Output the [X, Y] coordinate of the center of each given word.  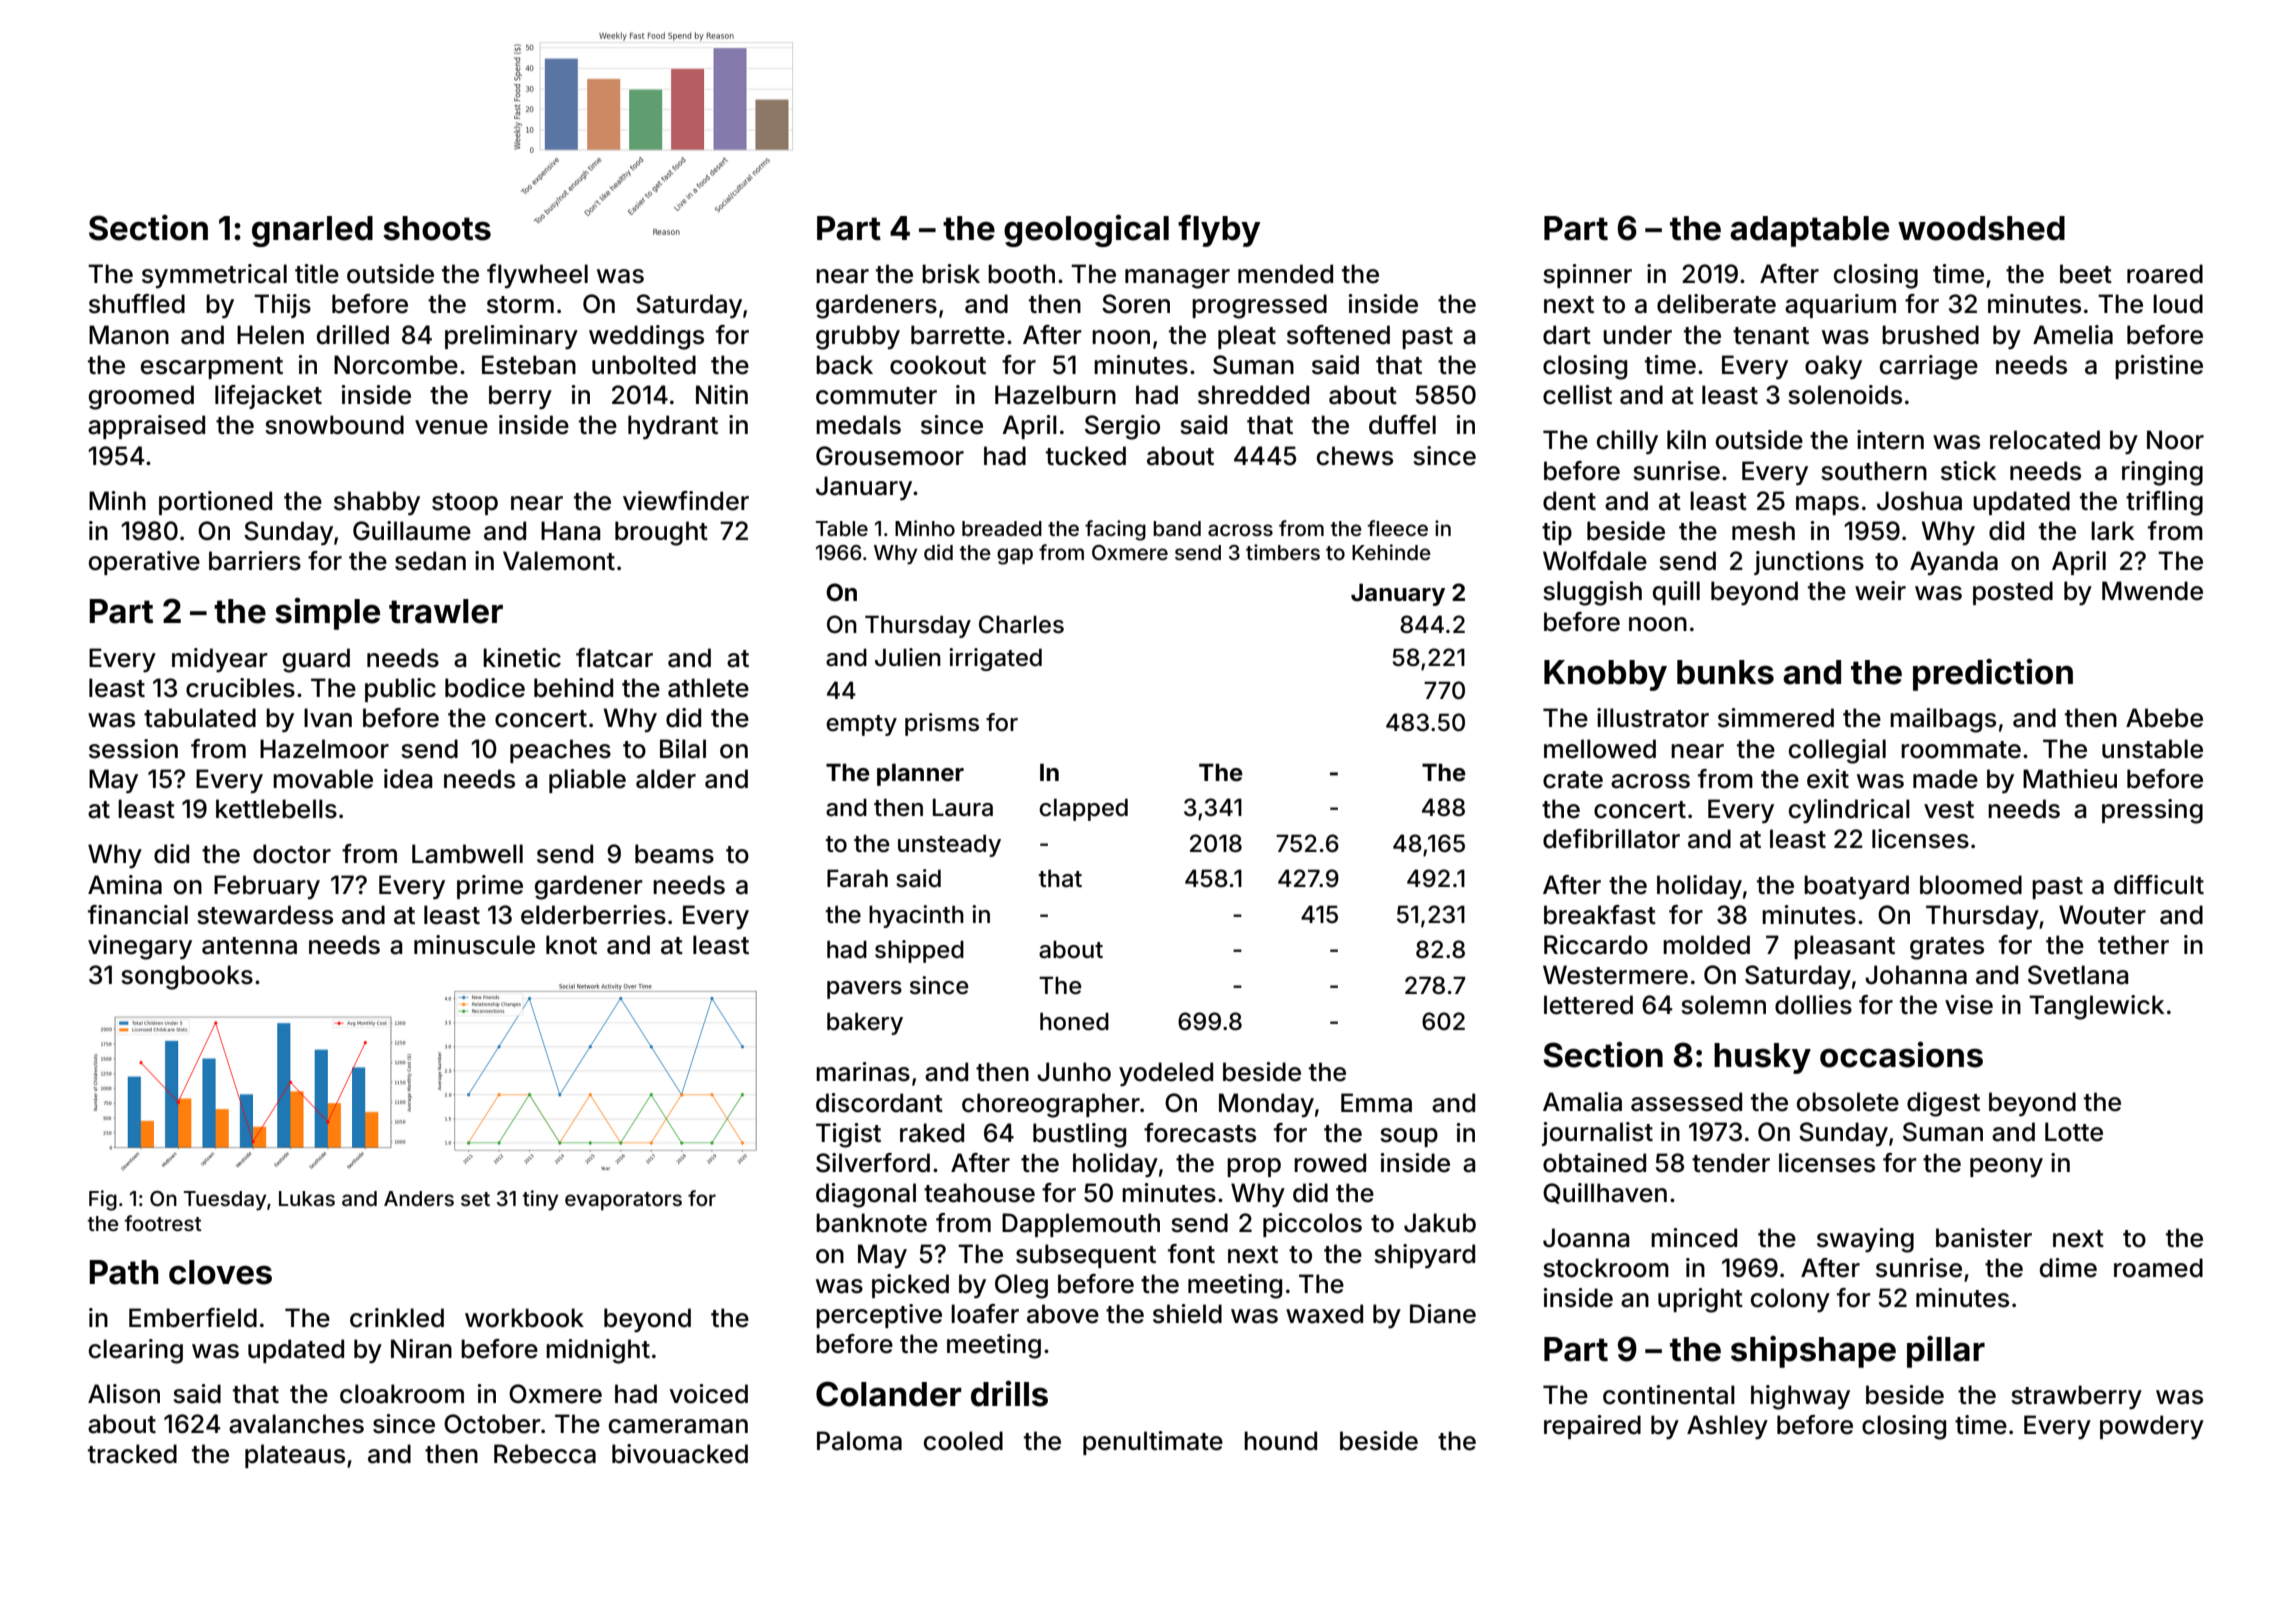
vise [1969, 1005]
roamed [2158, 1268]
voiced [708, 1394]
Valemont [559, 561]
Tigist [848, 1135]
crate [1573, 780]
